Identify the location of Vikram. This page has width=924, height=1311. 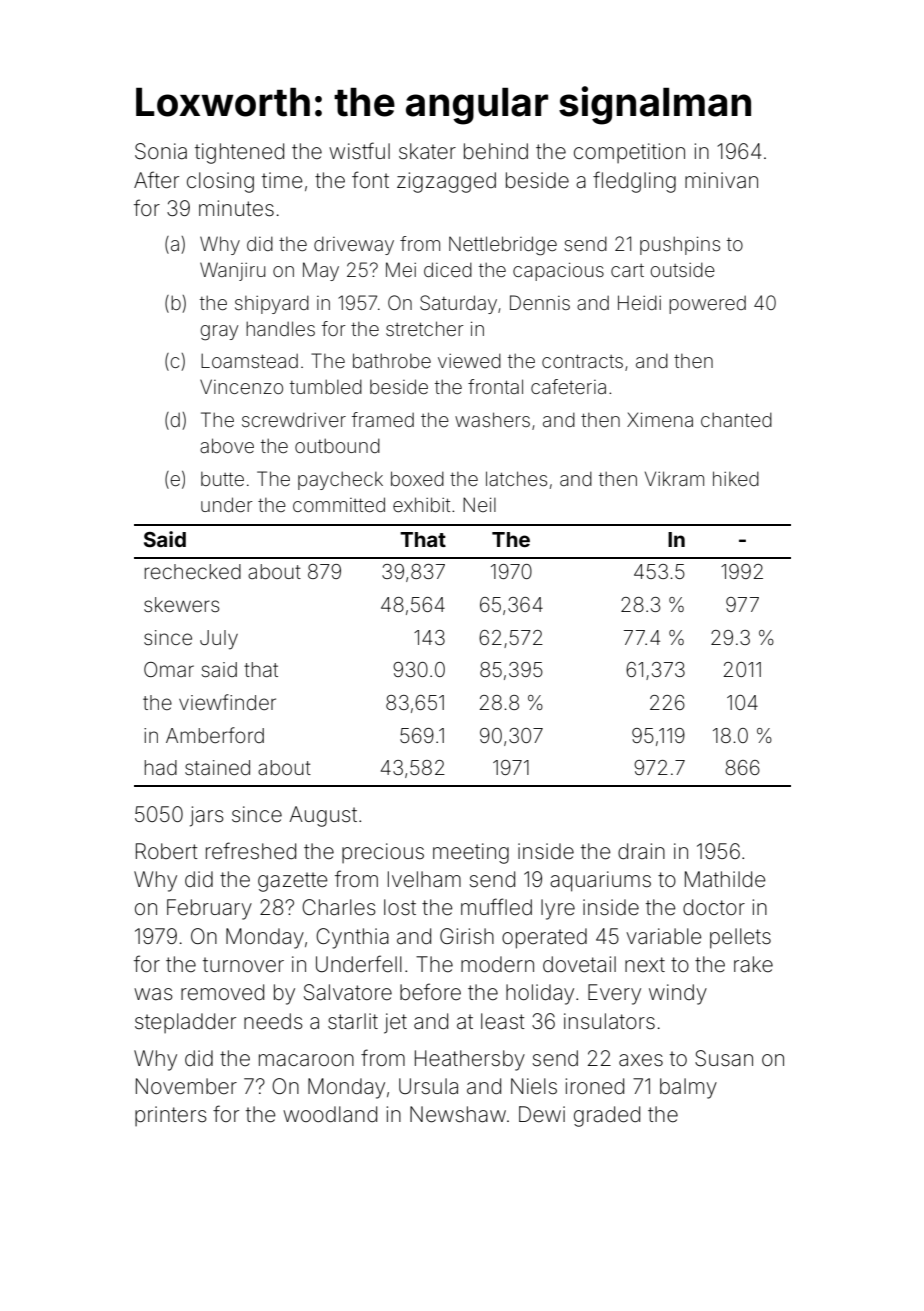
(674, 478).
